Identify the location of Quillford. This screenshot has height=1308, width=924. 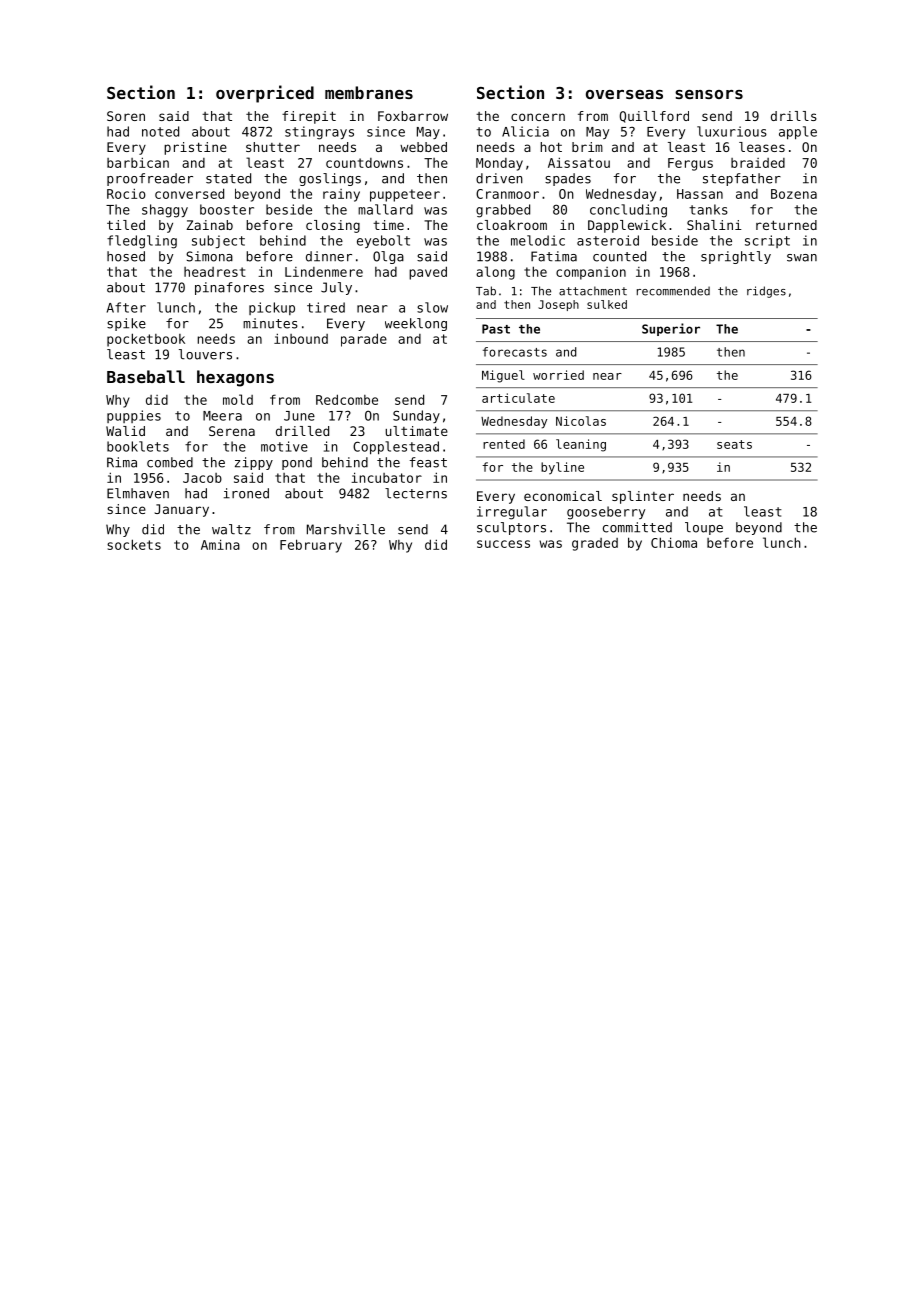
(654, 117).
